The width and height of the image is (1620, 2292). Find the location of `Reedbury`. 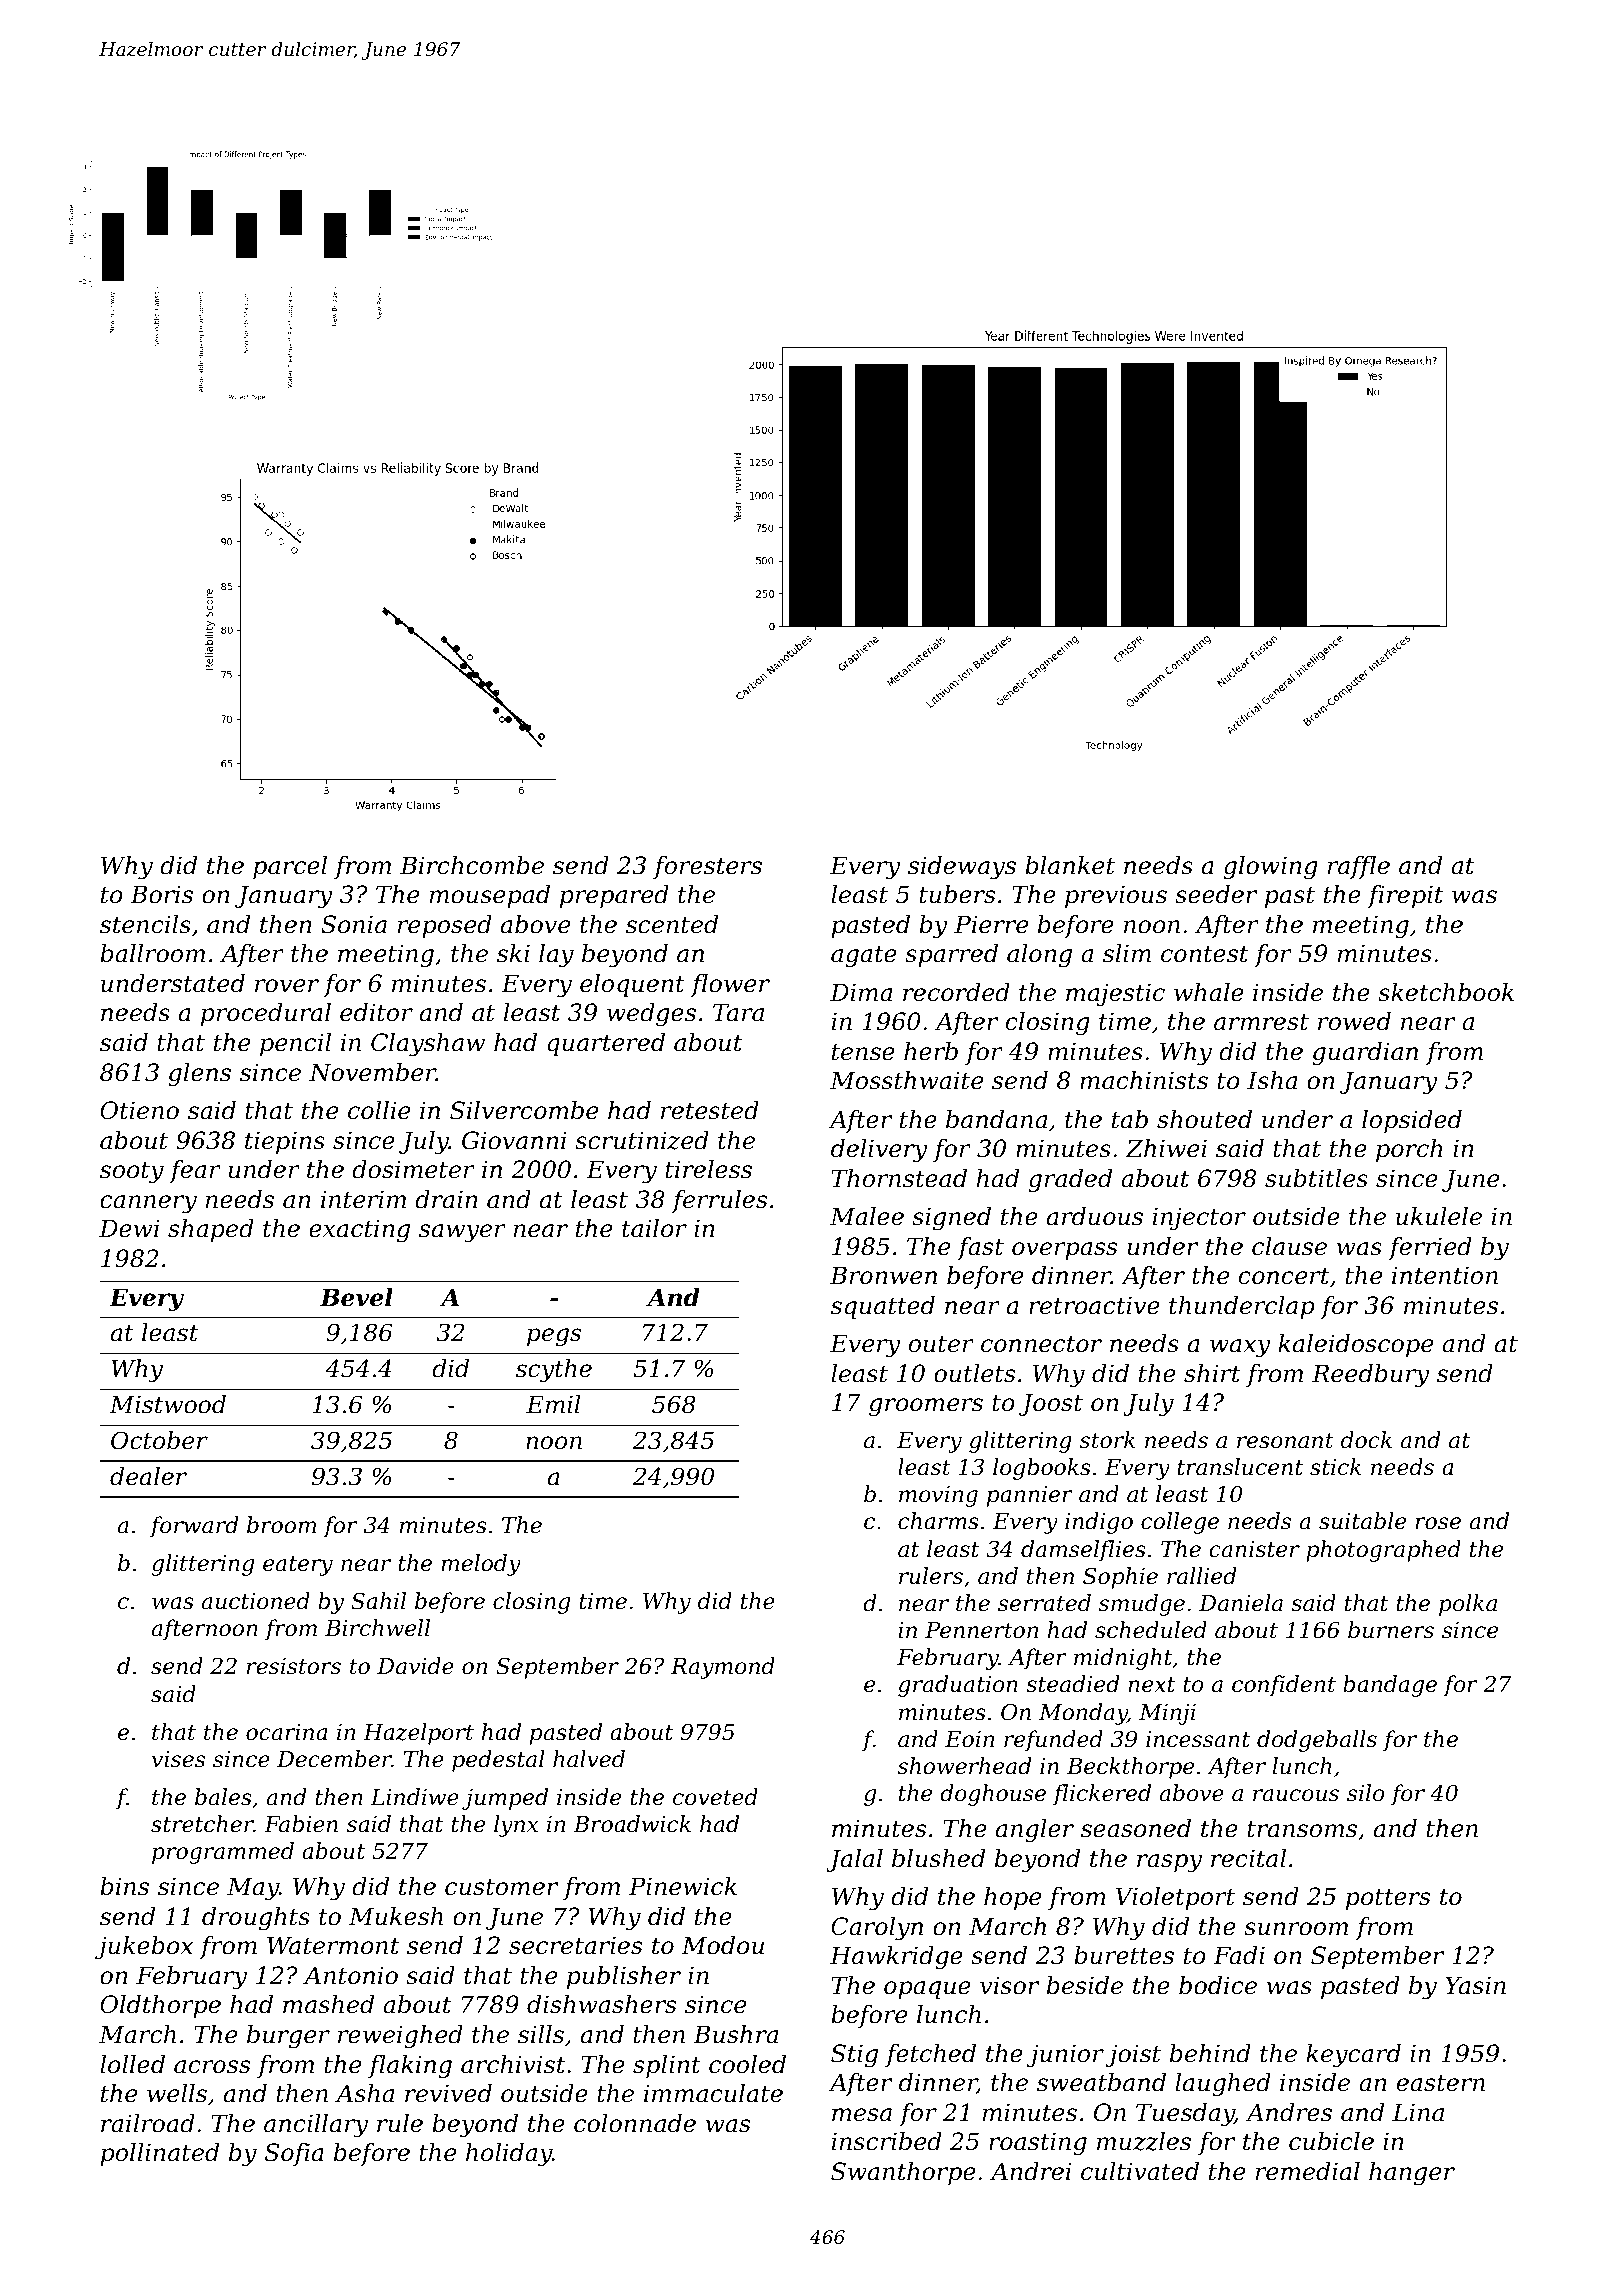

Reedbury is located at coordinates (1371, 1376).
